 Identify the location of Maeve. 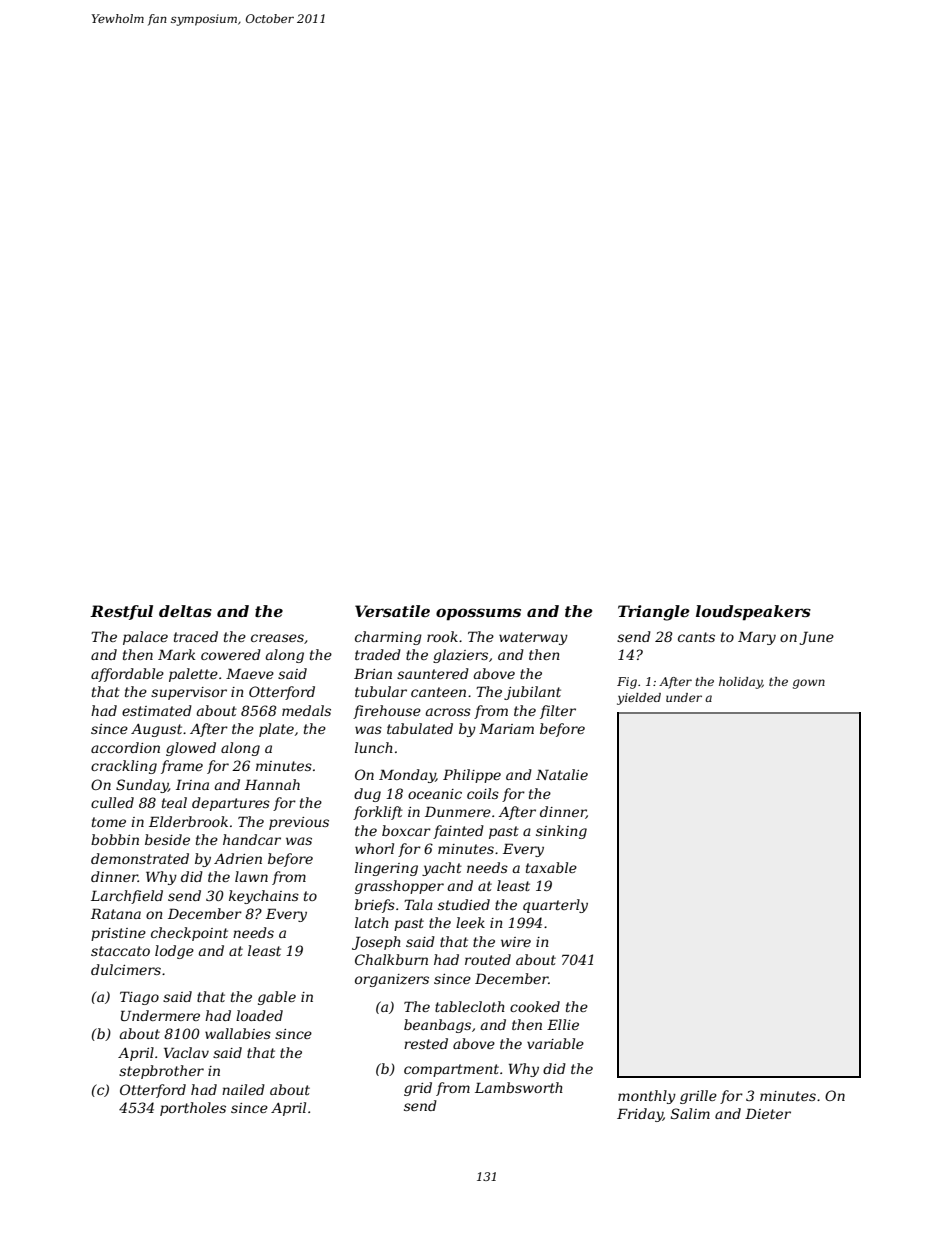
(250, 674).
